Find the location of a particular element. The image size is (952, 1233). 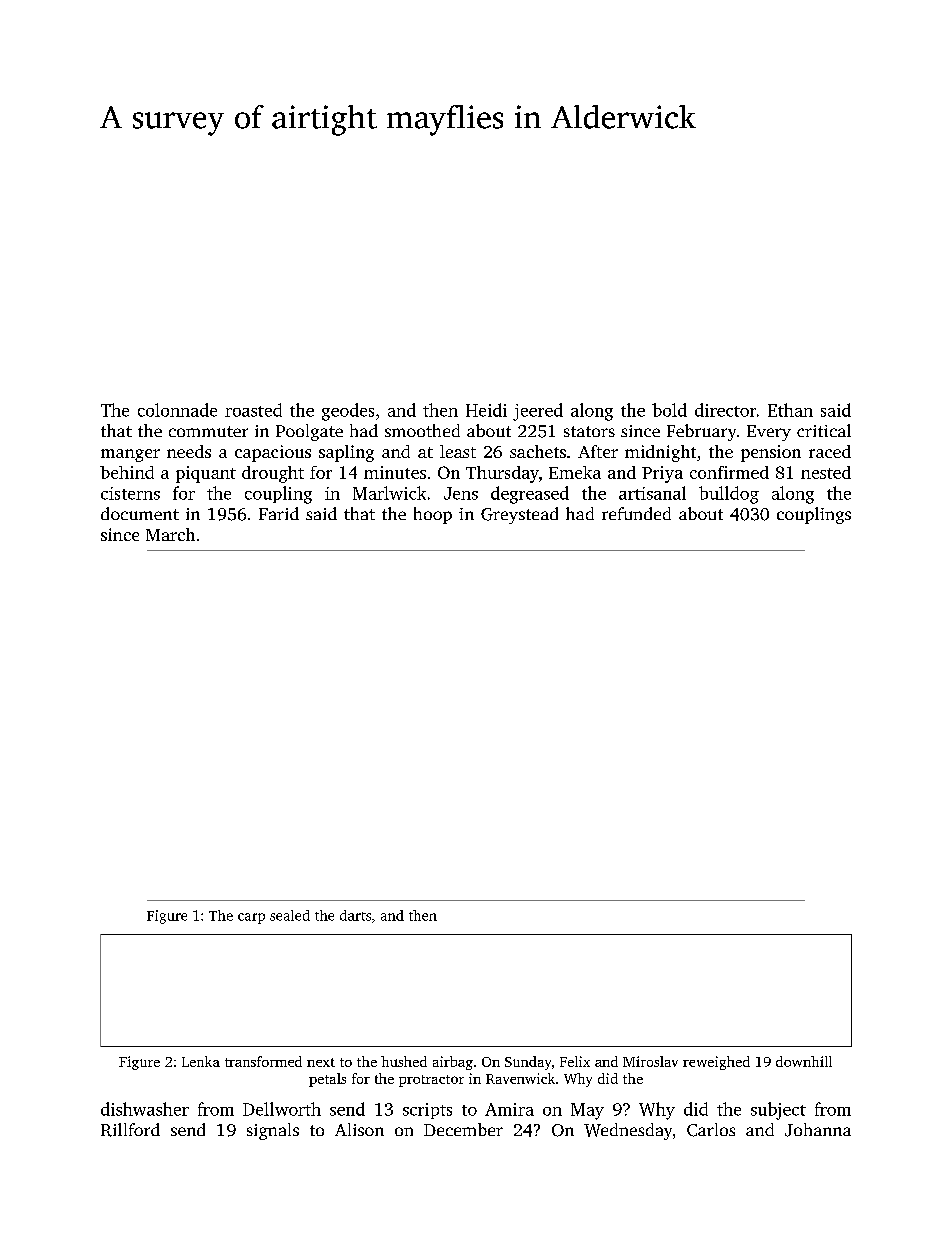

Dellworth is located at coordinates (282, 1109).
